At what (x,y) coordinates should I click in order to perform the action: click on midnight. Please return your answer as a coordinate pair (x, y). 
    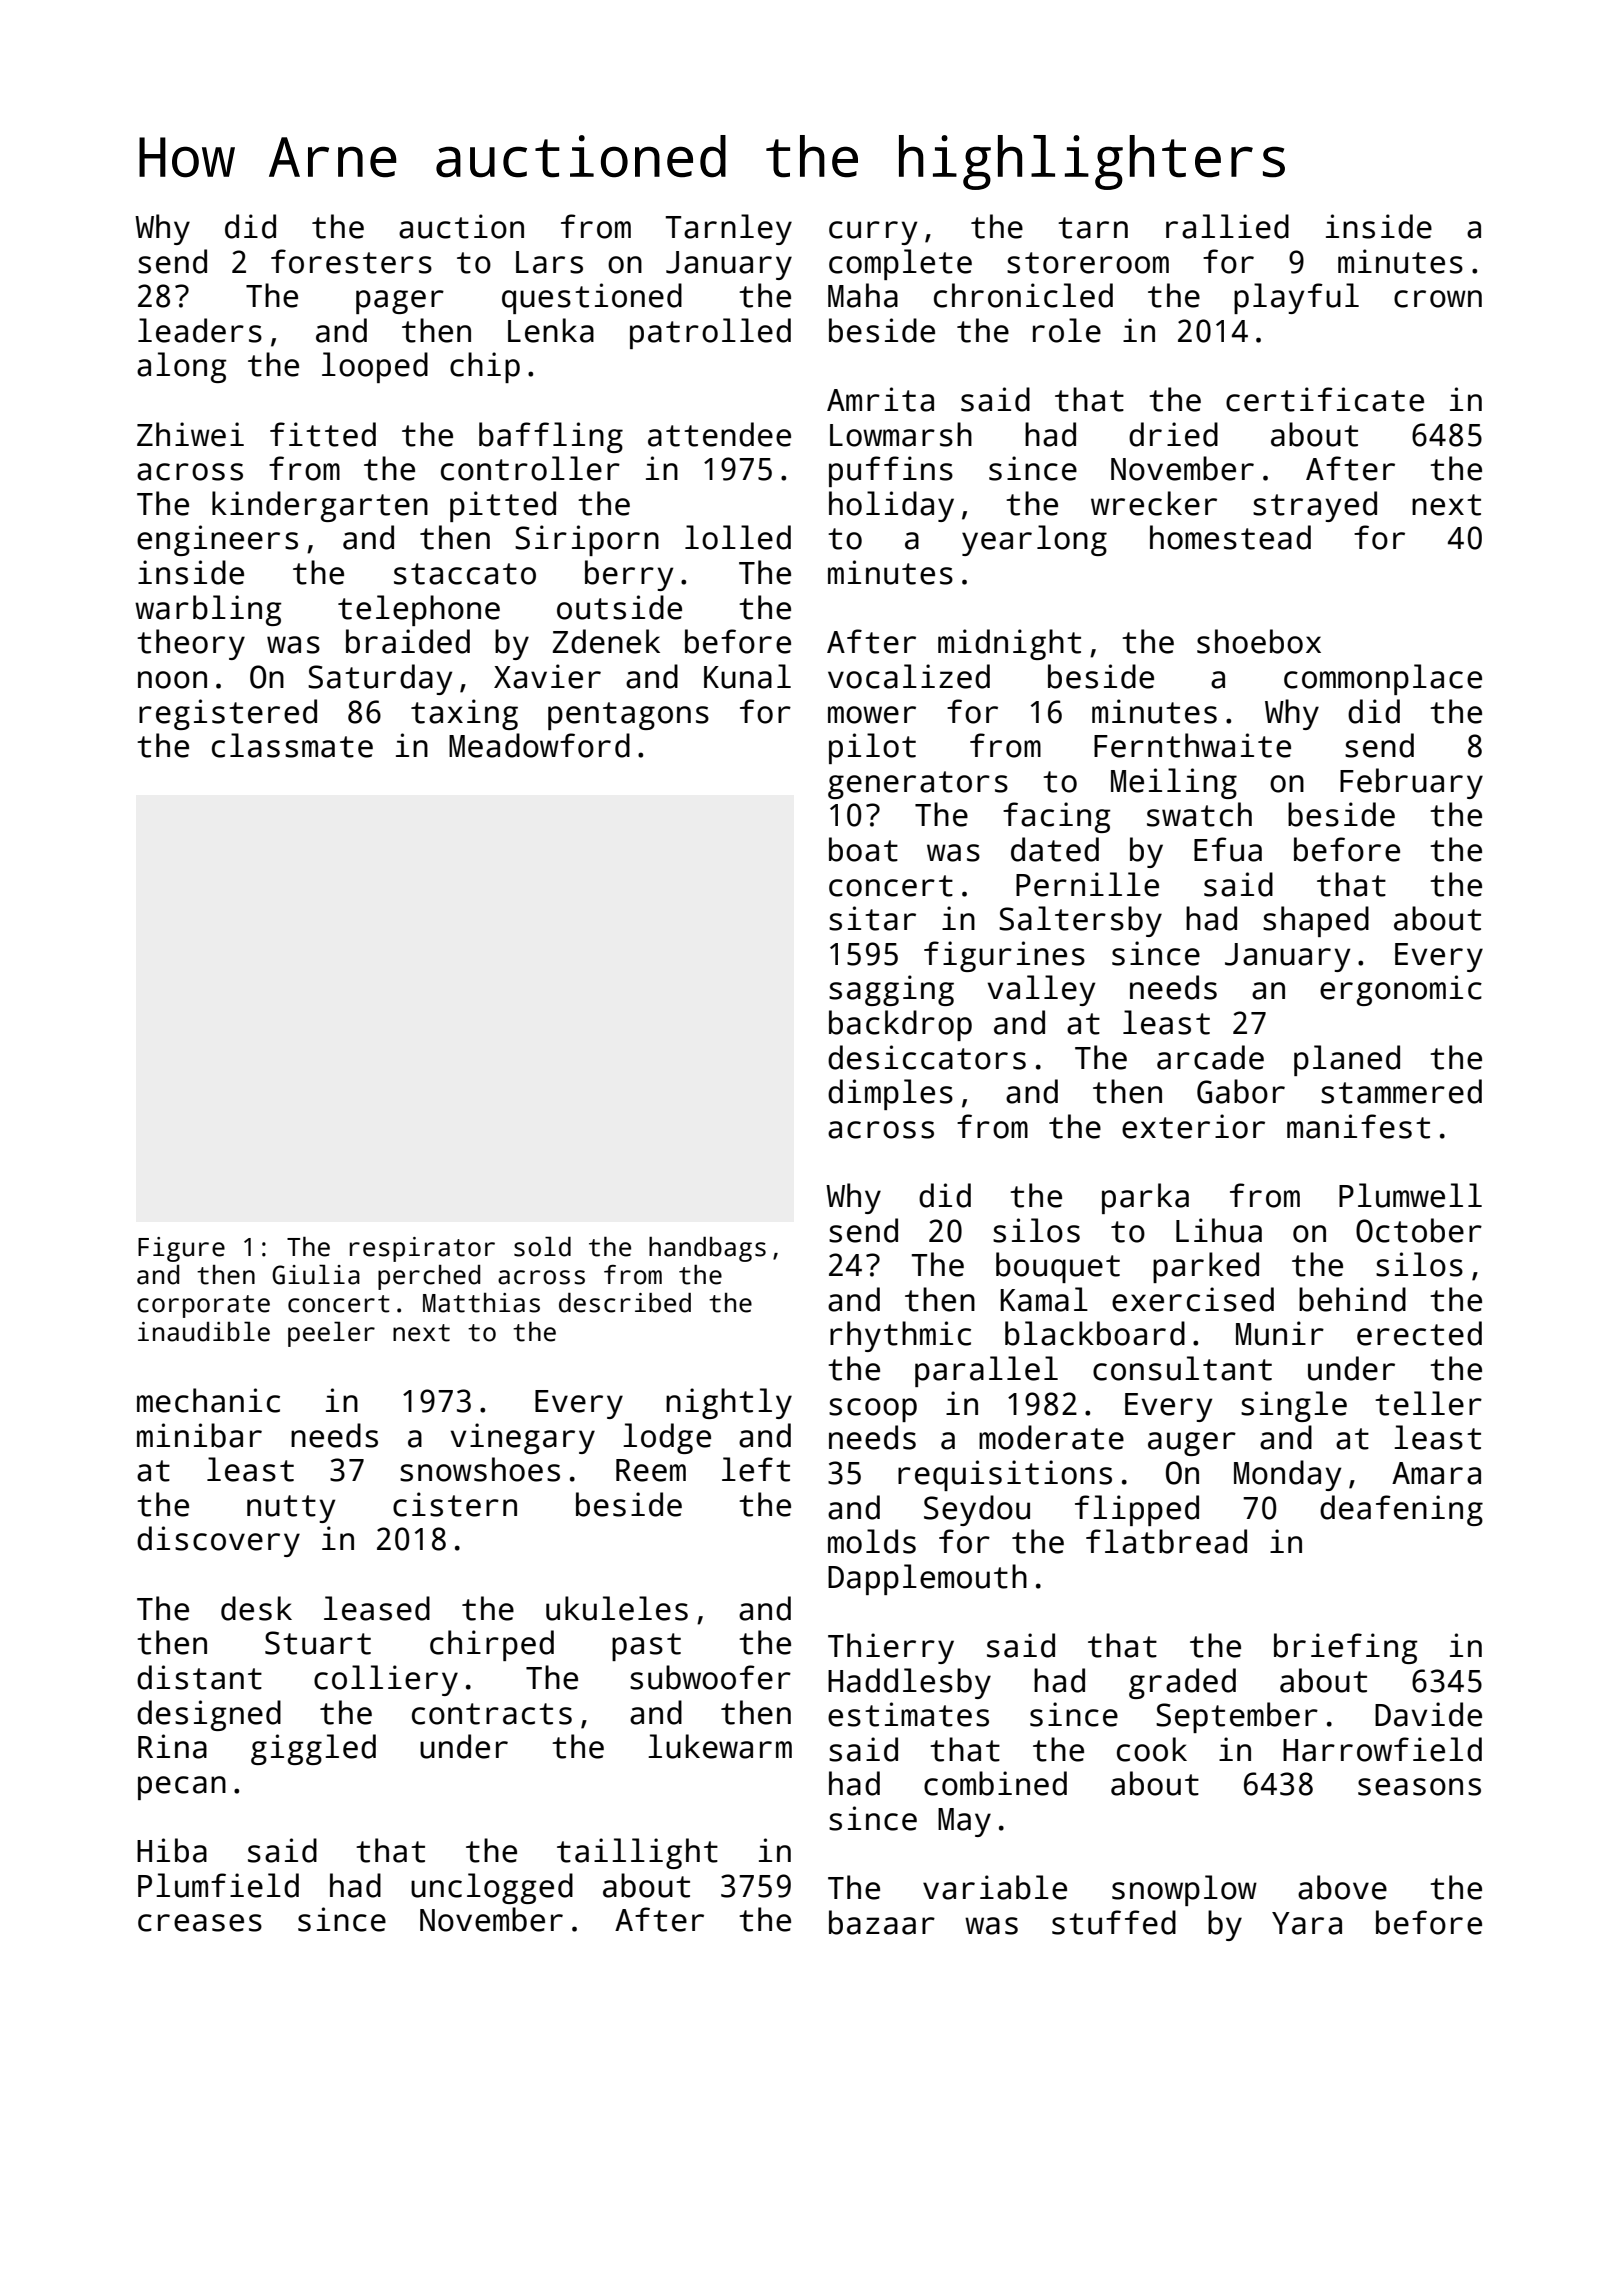
    Looking at the image, I should click on (1009, 644).
